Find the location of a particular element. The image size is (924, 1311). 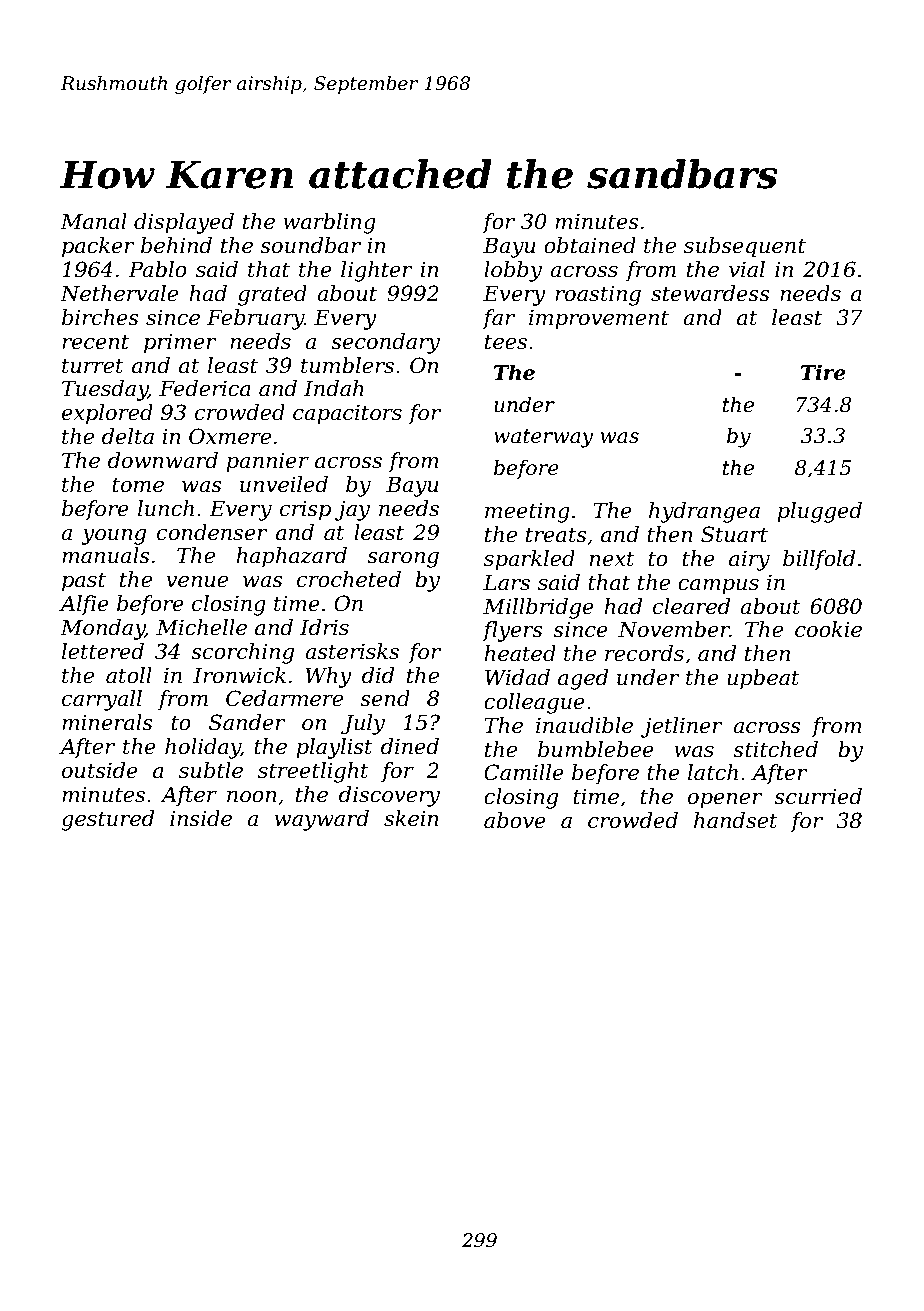

obtained is located at coordinates (590, 245).
